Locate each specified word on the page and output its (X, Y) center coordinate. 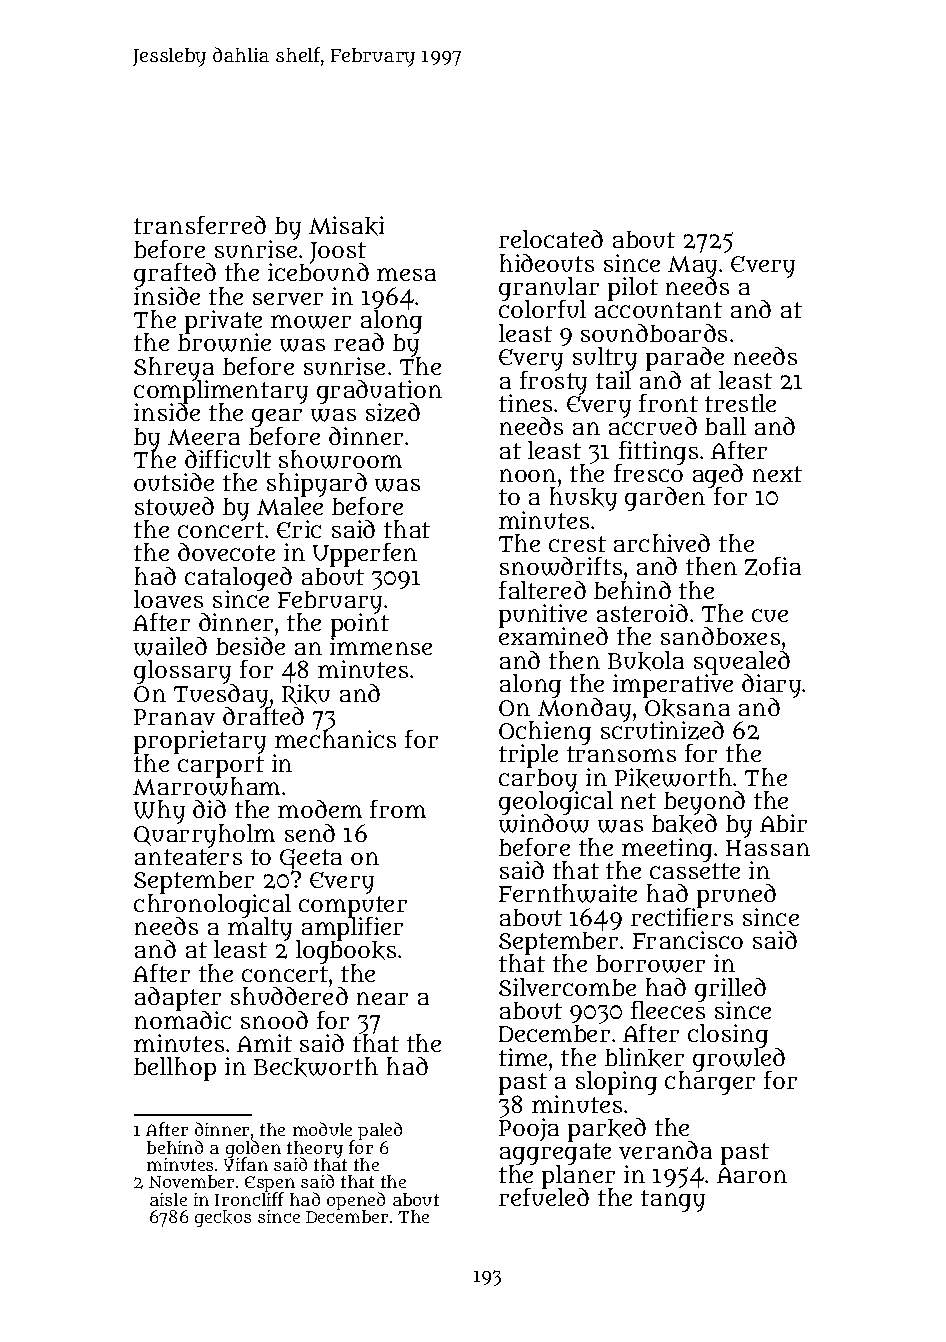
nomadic (183, 1020)
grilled (730, 990)
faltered (542, 590)
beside (250, 646)
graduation (379, 392)
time (523, 1057)
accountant (658, 310)
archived (662, 543)
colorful (542, 309)
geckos (223, 1218)
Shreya (174, 369)
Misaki (346, 226)
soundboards (654, 333)
